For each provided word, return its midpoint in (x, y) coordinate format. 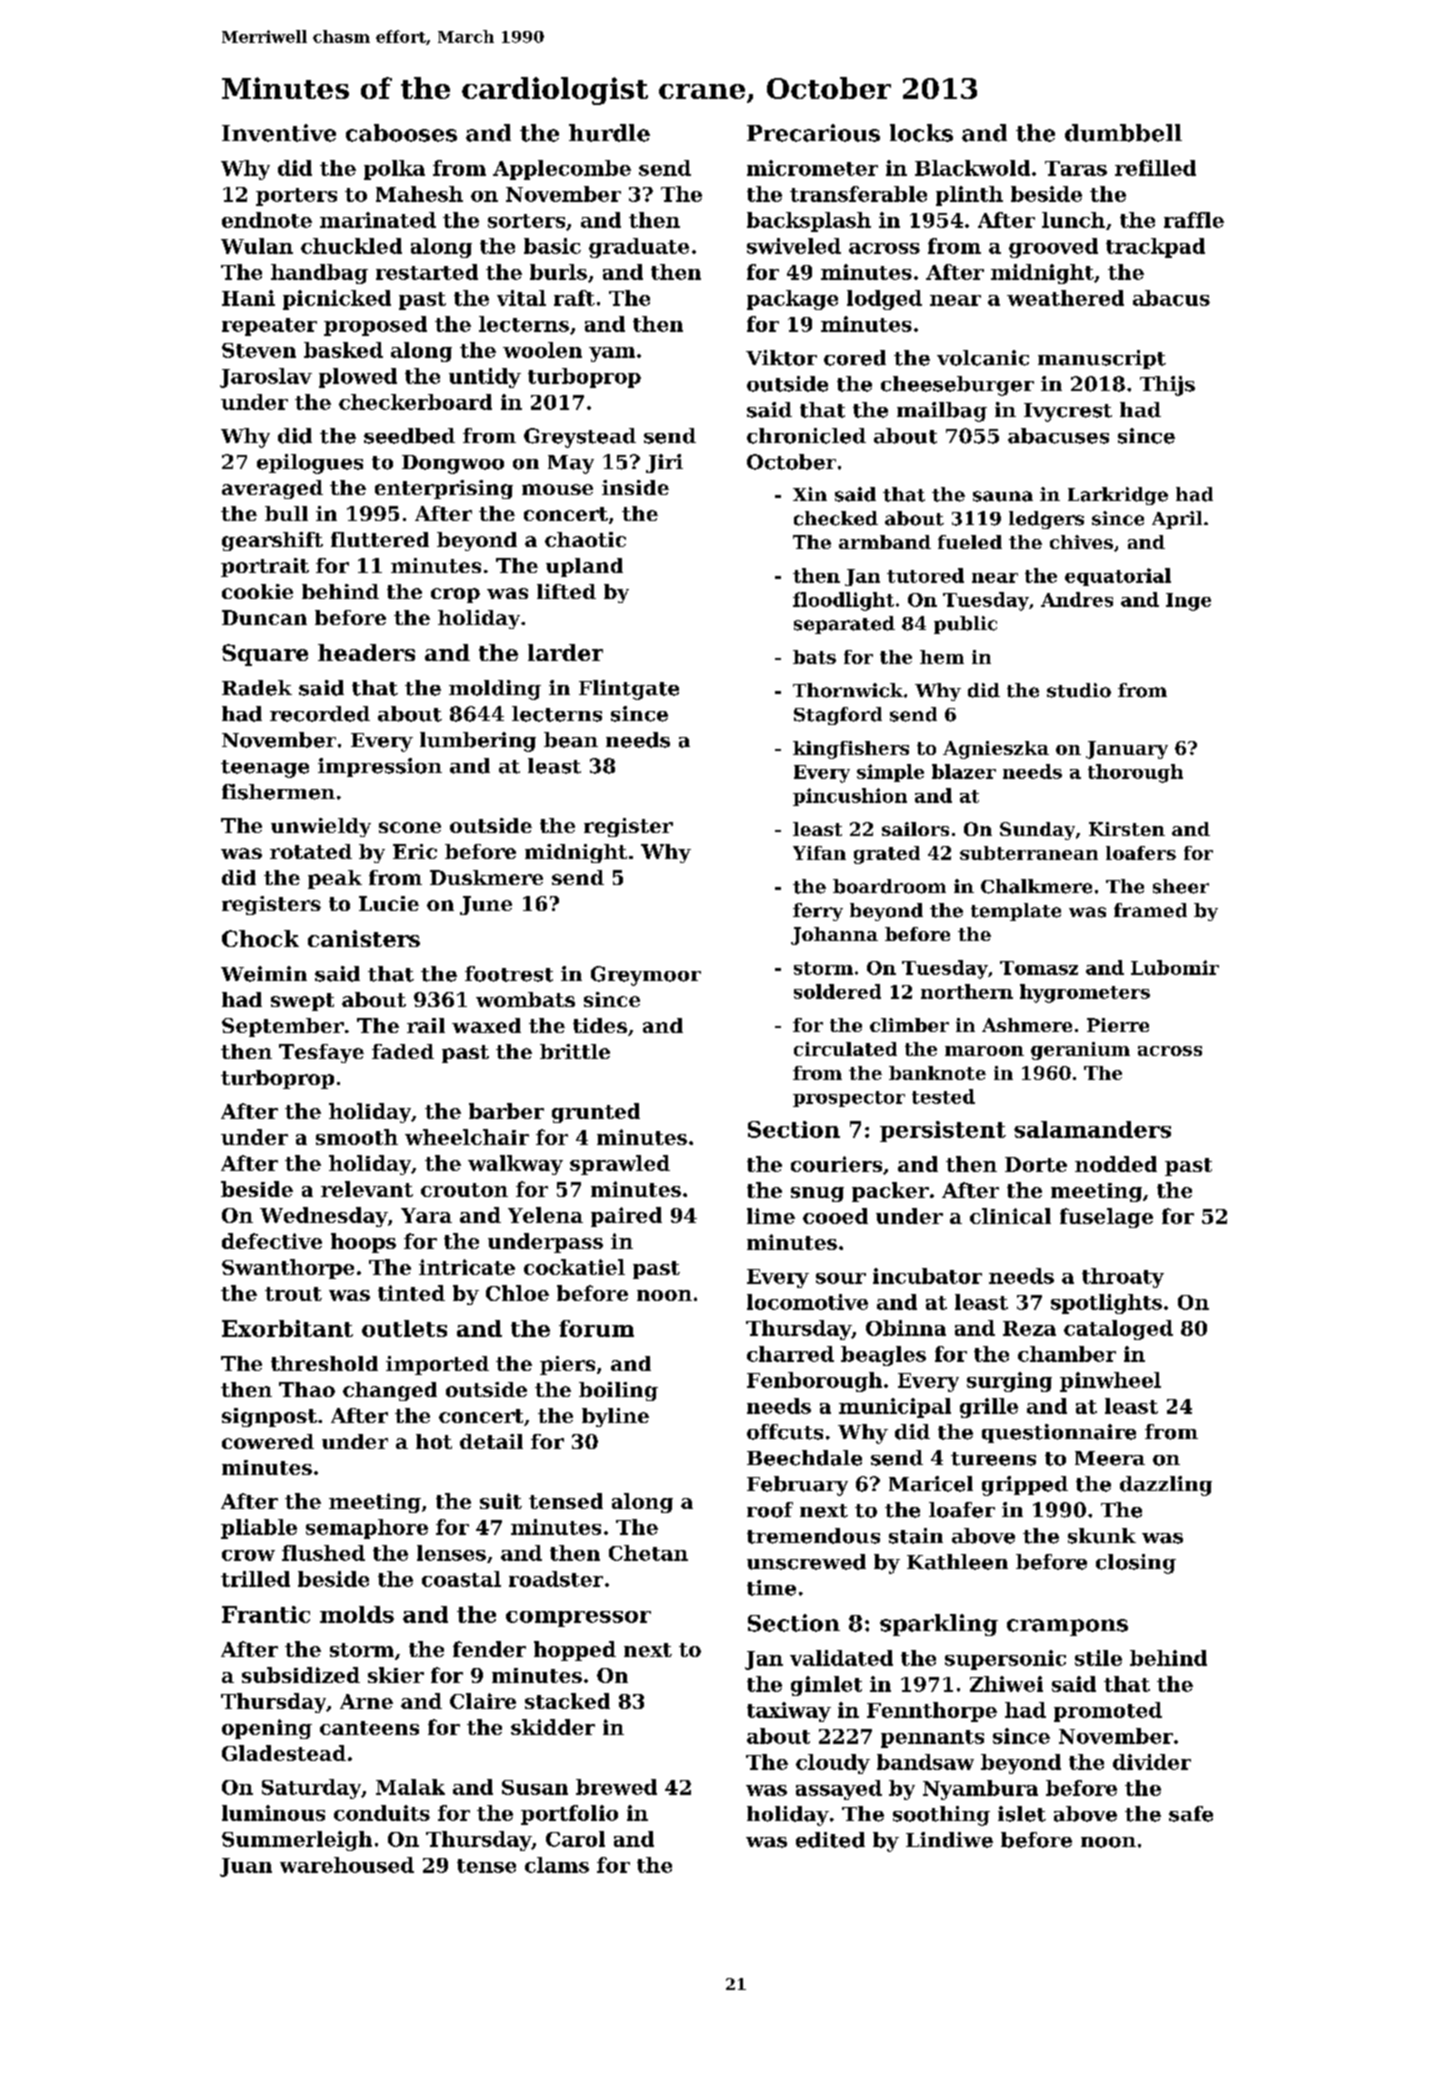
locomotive (807, 1302)
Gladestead (284, 1753)
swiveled (794, 246)
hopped (575, 1651)
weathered (1065, 298)
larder (565, 652)
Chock (260, 938)
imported (437, 1365)
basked (343, 350)
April (1177, 520)
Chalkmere (1036, 886)
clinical (1010, 1216)
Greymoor (646, 976)
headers (366, 652)
